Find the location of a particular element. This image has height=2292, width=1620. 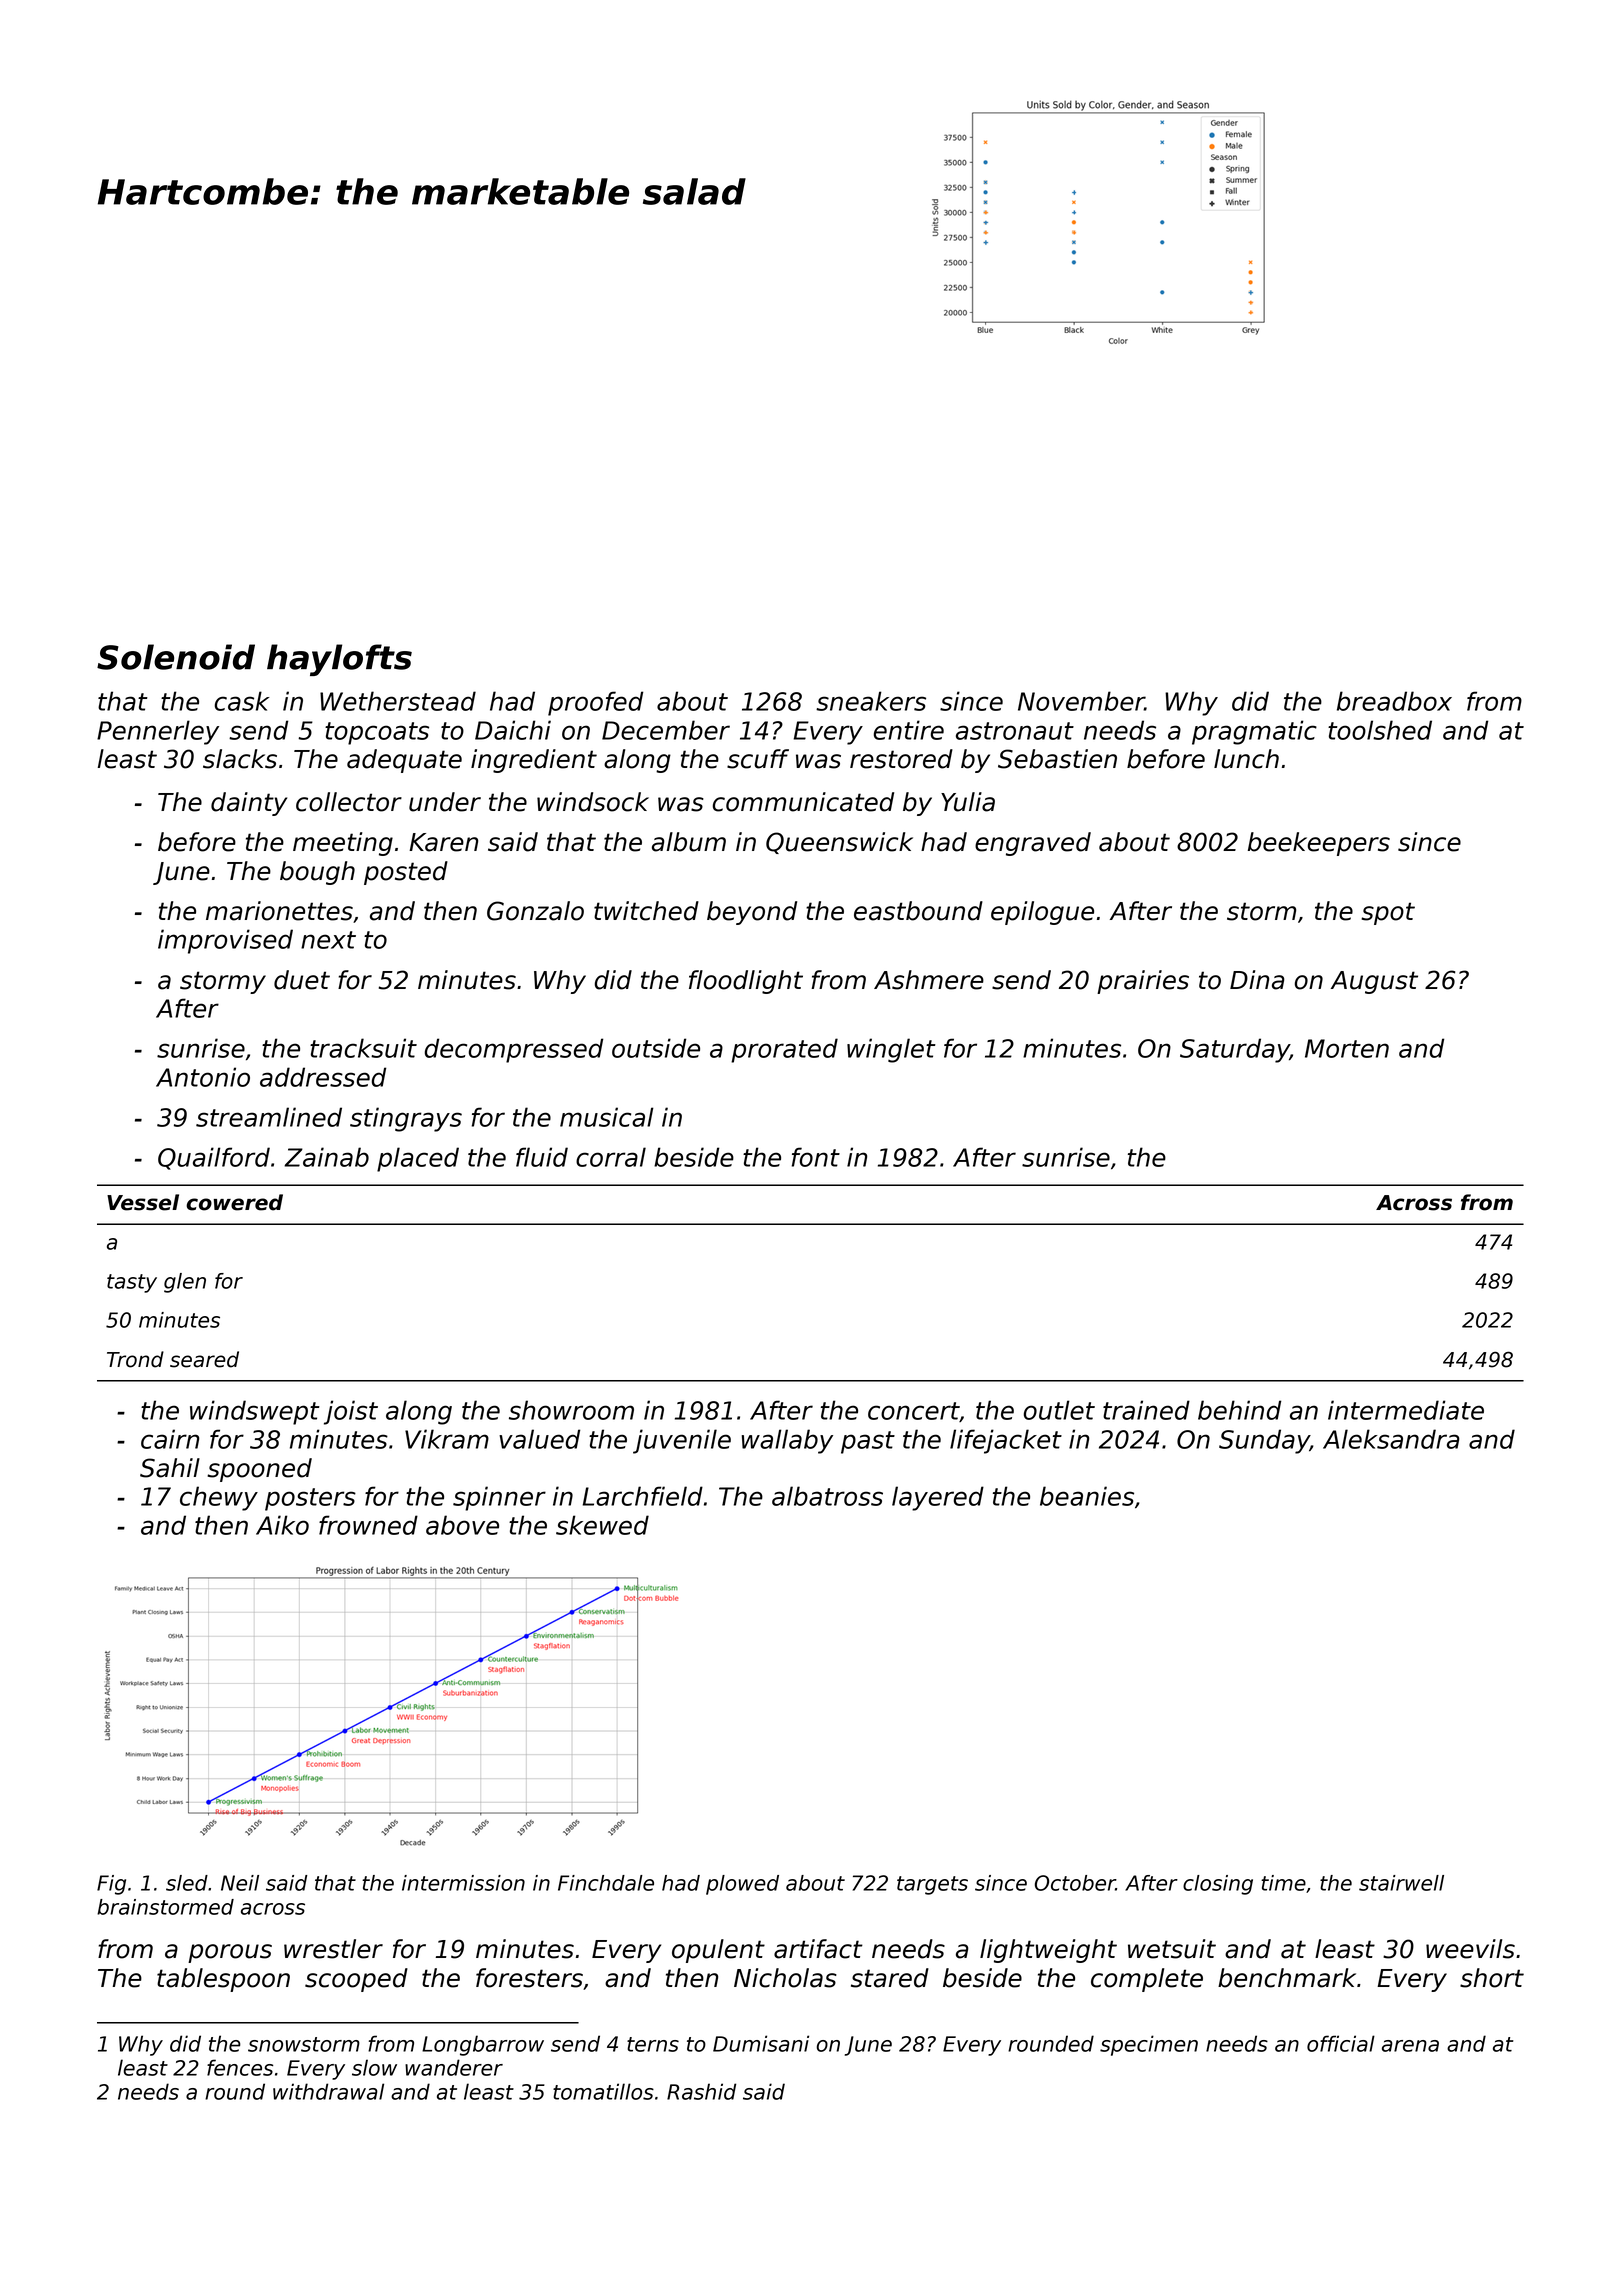

Daichi is located at coordinates (513, 730).
